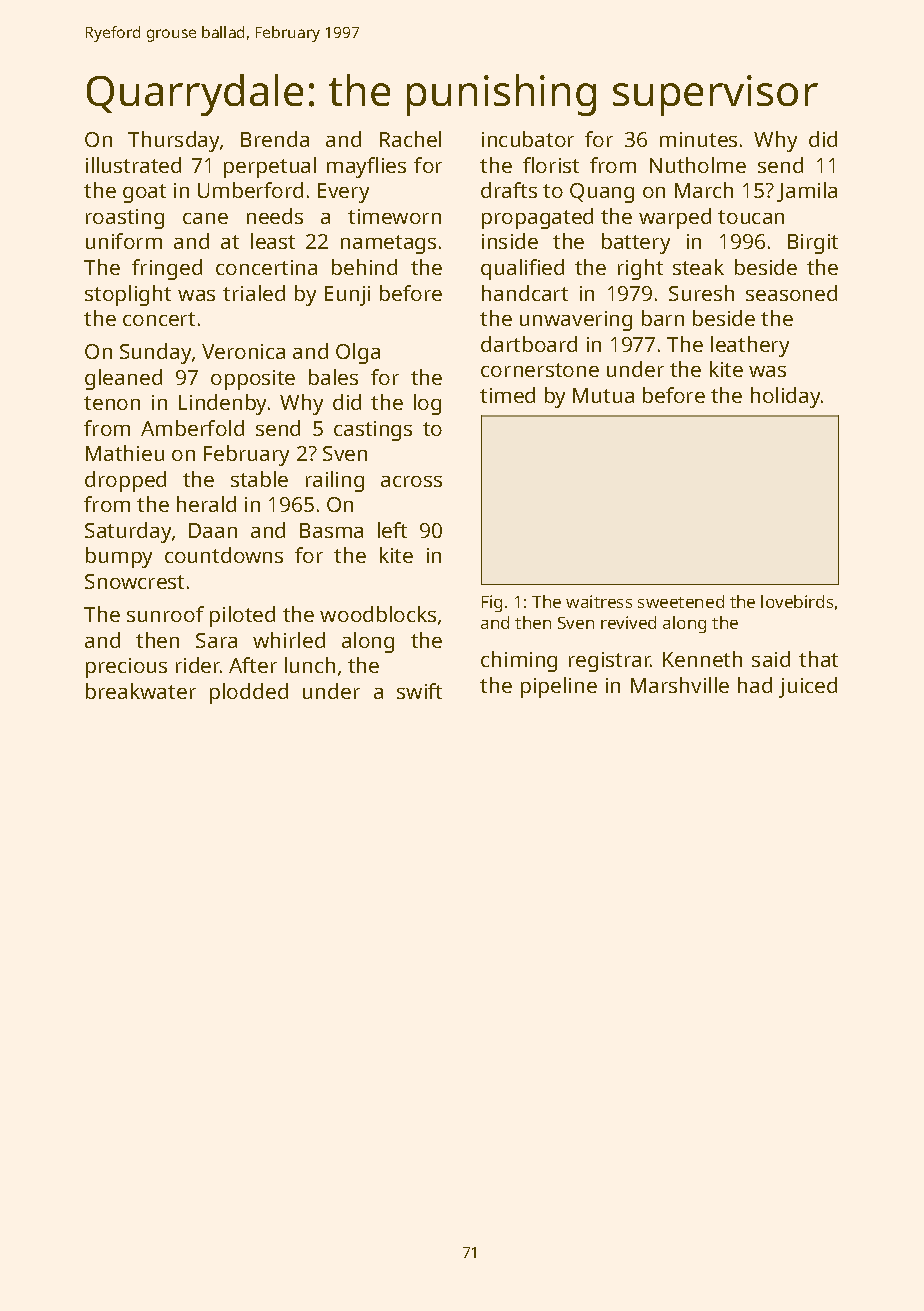  Describe the element at coordinates (698, 139) in the screenshot. I see `minutes` at that location.
